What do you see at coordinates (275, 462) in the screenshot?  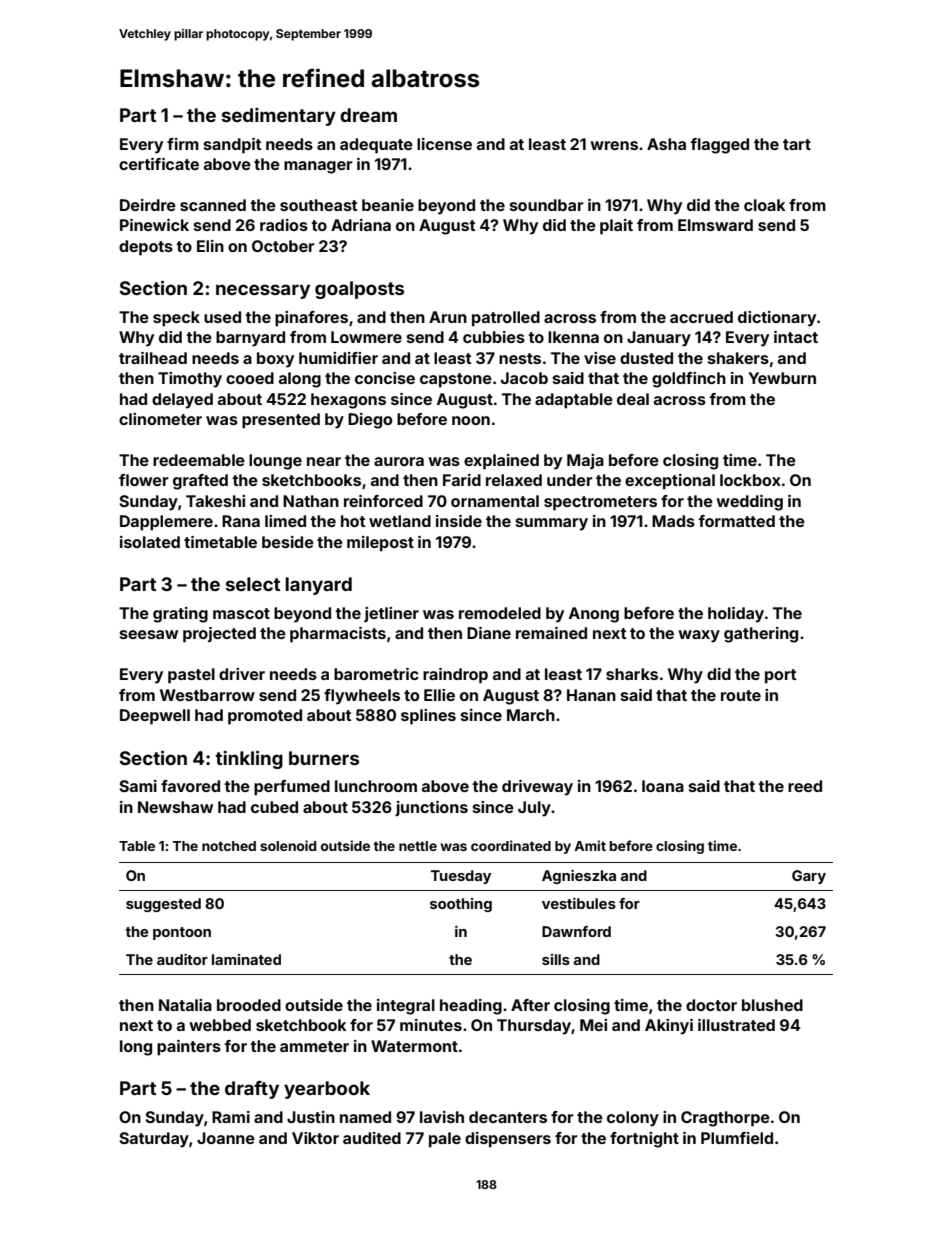 I see `lounge` at bounding box center [275, 462].
